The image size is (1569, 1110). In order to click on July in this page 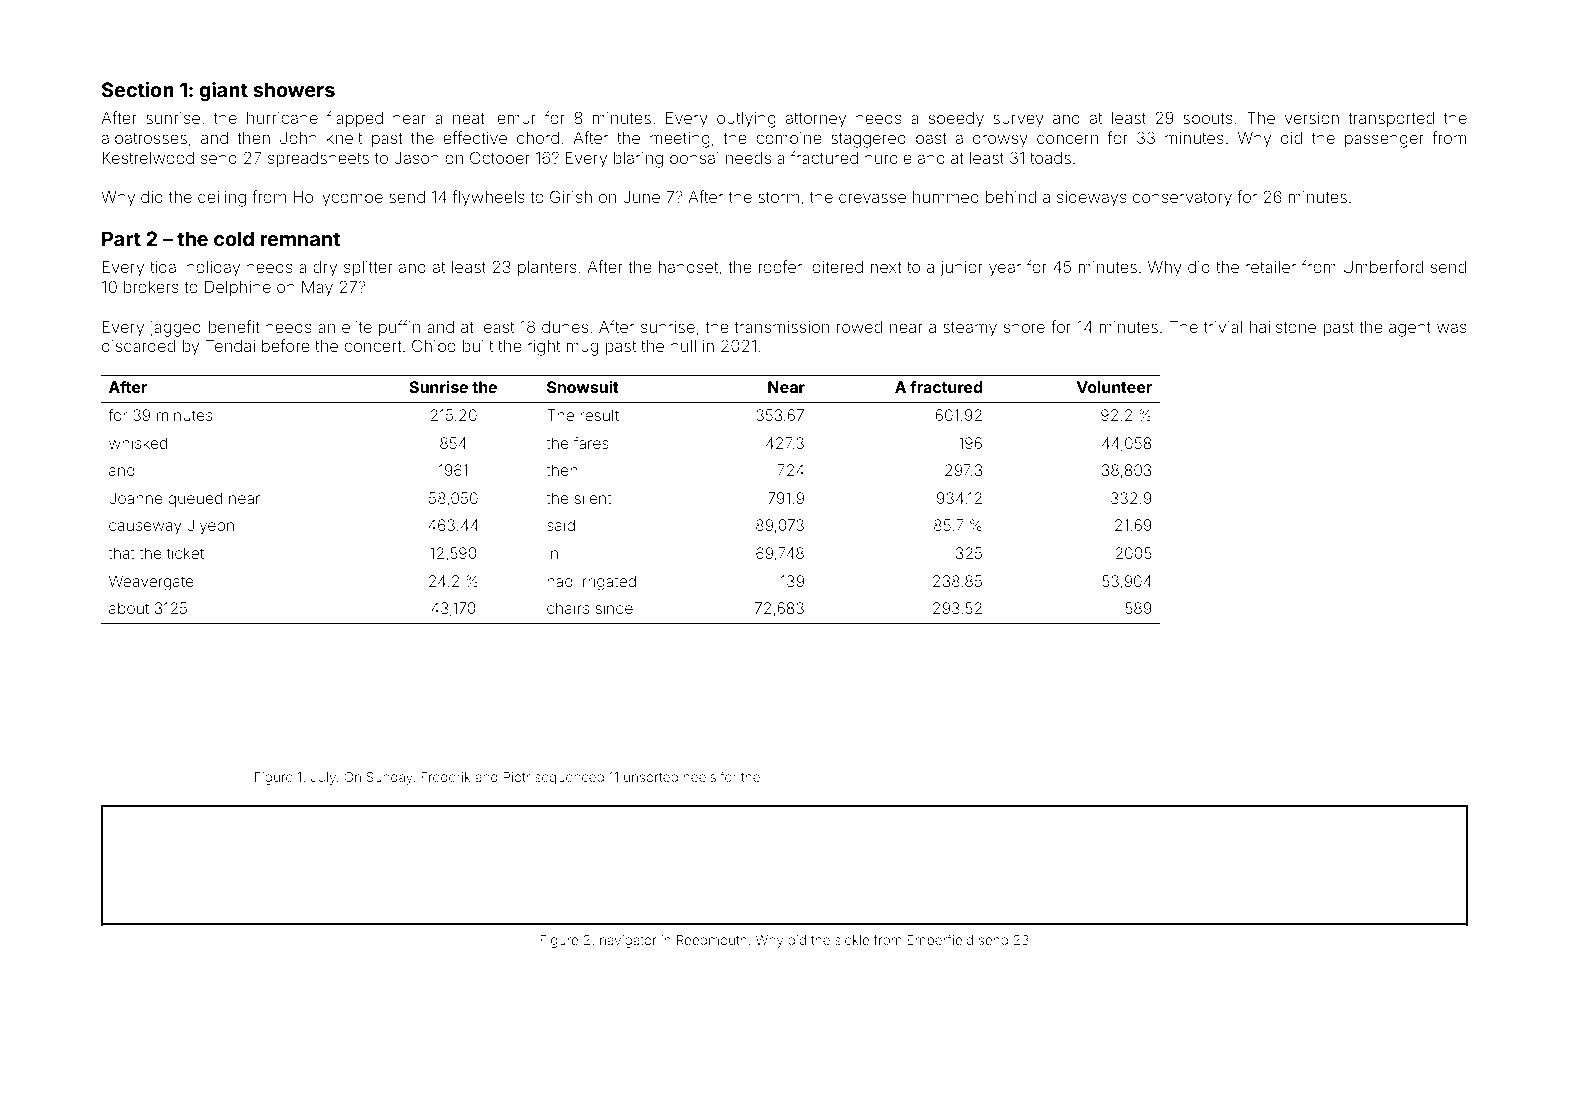, I will do `click(323, 778)`.
